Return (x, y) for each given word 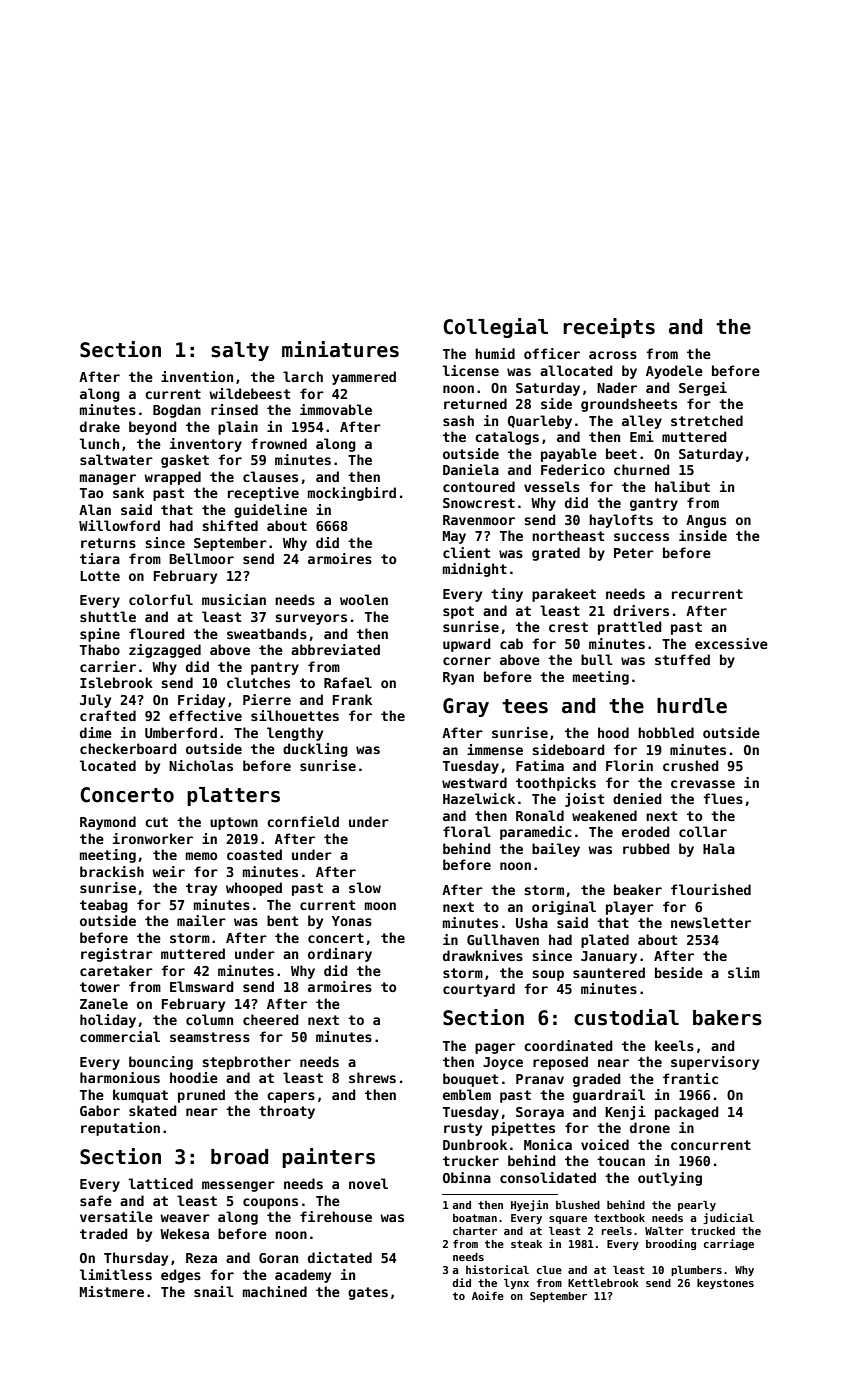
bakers (727, 1018)
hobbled (666, 732)
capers (291, 1097)
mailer (201, 920)
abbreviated (335, 649)
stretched (707, 420)
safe (96, 1200)
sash (458, 420)
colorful (161, 599)
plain (238, 428)
